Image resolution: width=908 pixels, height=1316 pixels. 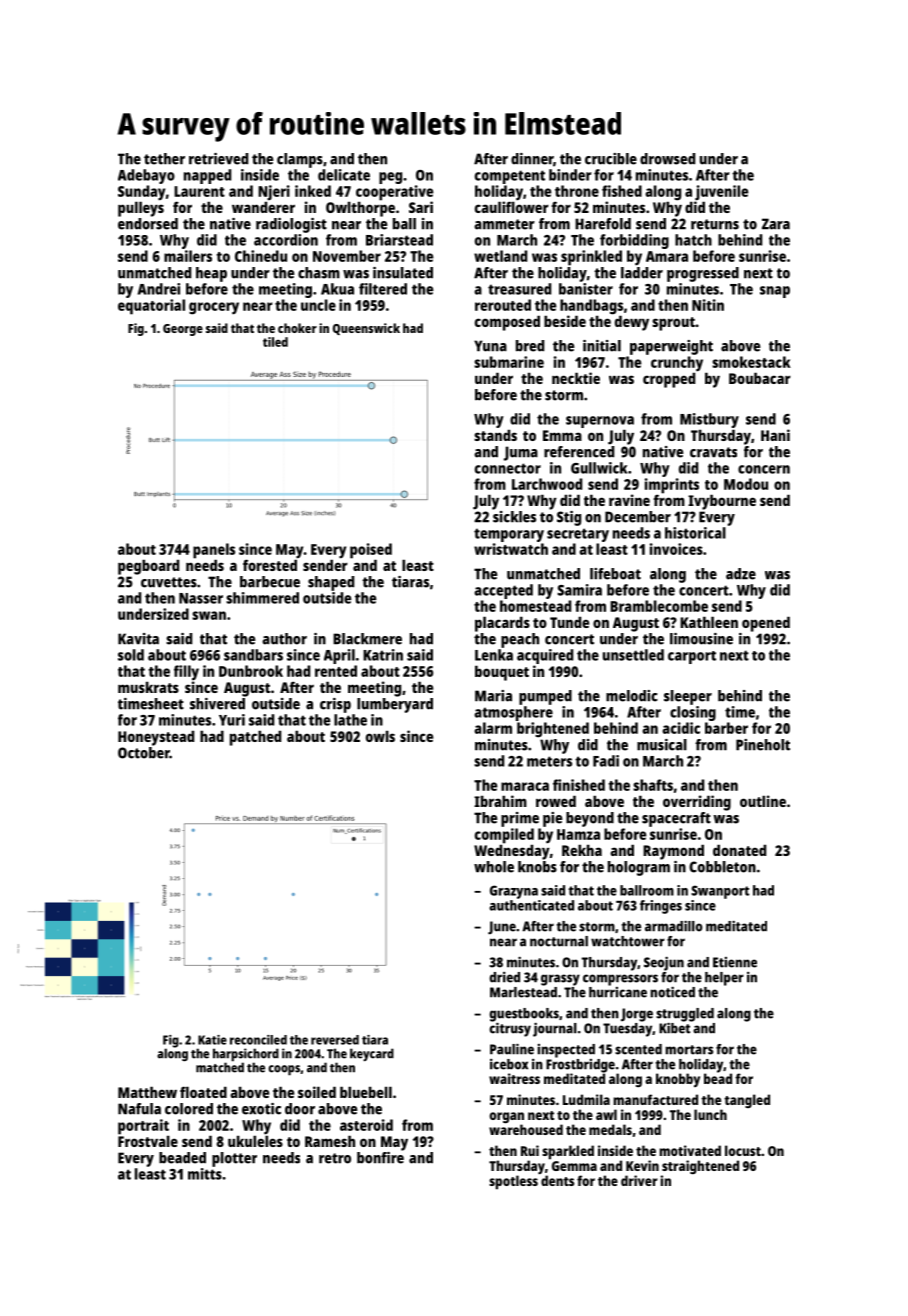 What do you see at coordinates (148, 224) in the screenshot?
I see `endorsed` at bounding box center [148, 224].
